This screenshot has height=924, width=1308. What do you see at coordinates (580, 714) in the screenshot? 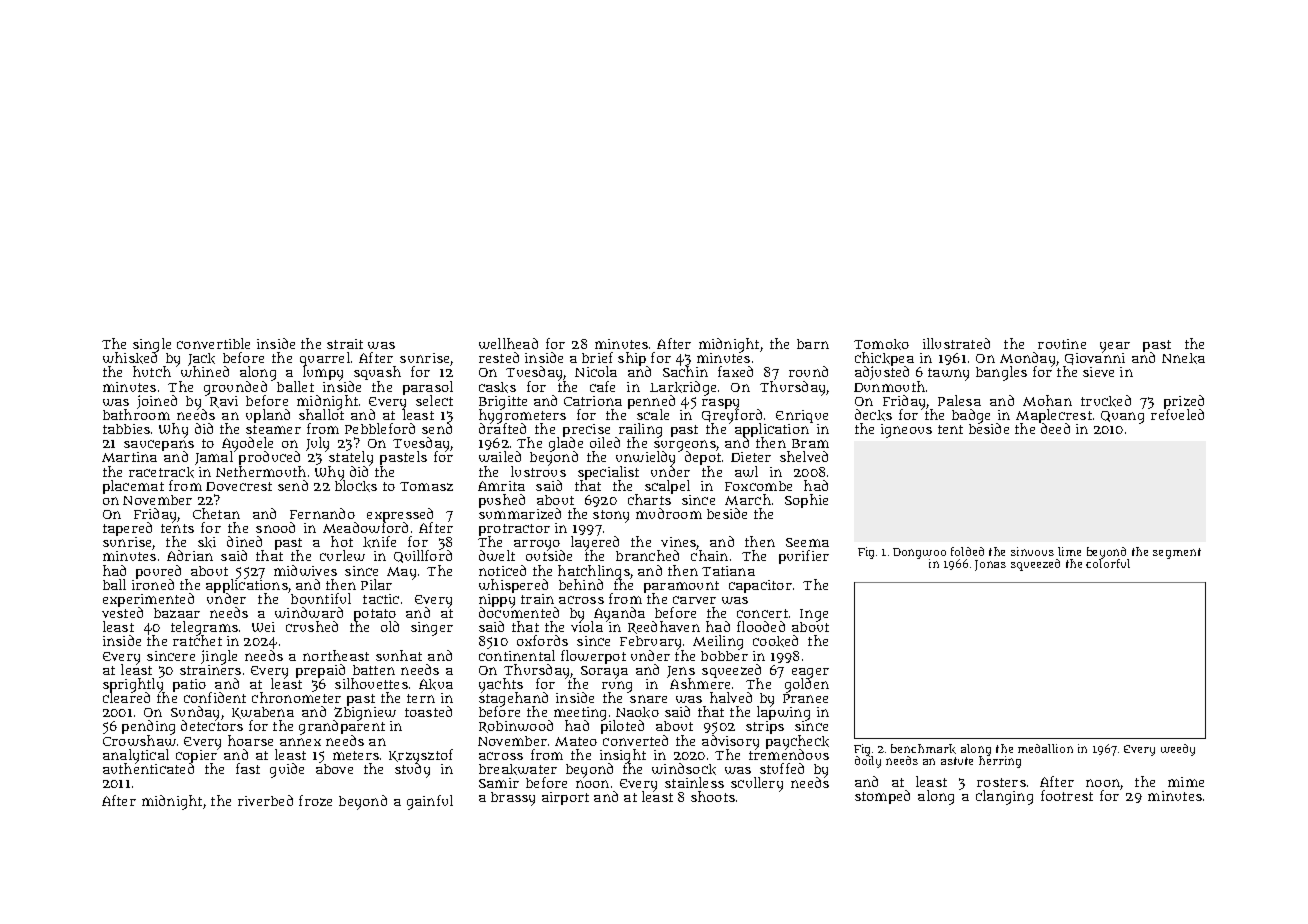
I see `meeting` at bounding box center [580, 714].
